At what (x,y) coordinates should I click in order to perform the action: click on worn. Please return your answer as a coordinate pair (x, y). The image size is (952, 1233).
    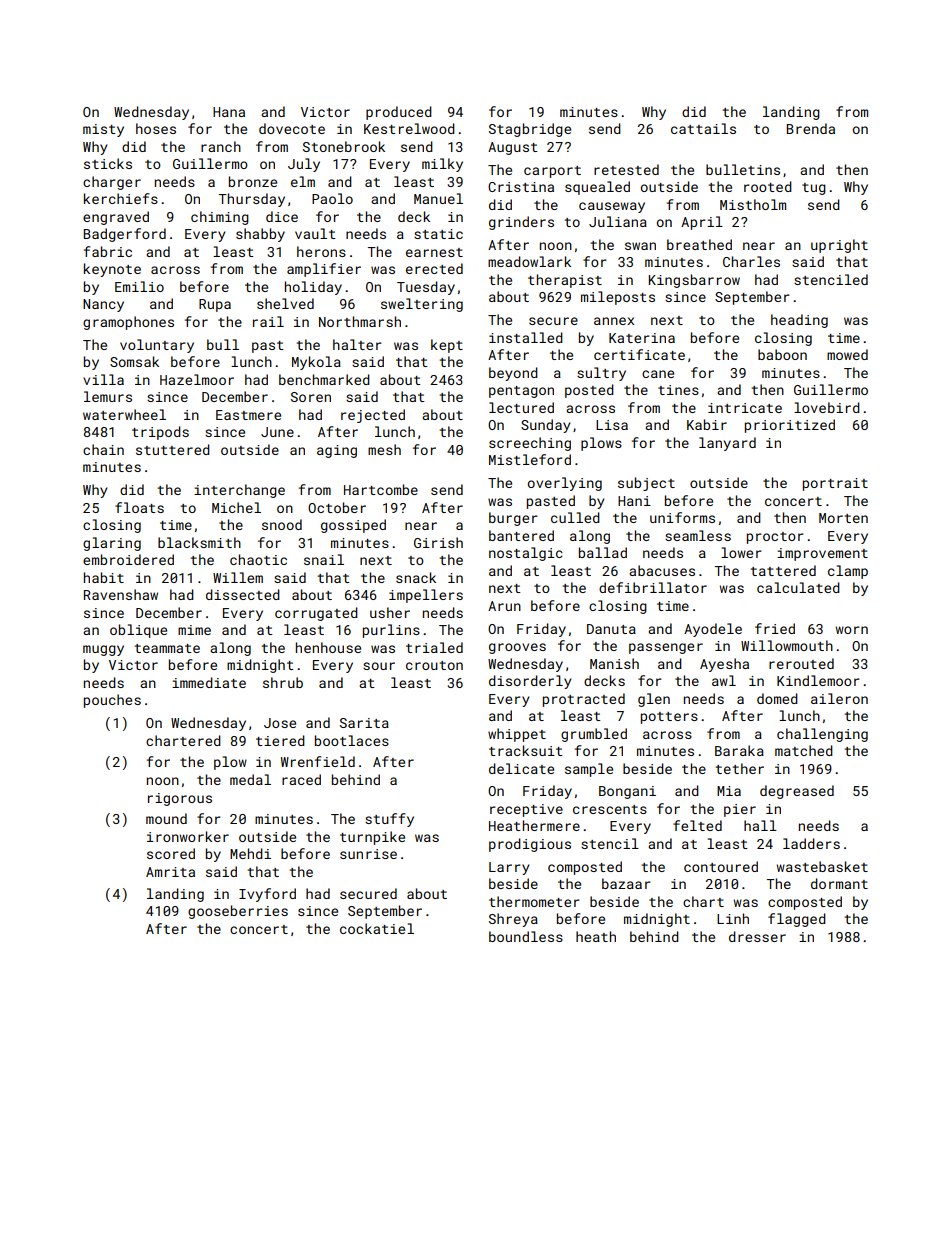
    Looking at the image, I should click on (852, 630).
